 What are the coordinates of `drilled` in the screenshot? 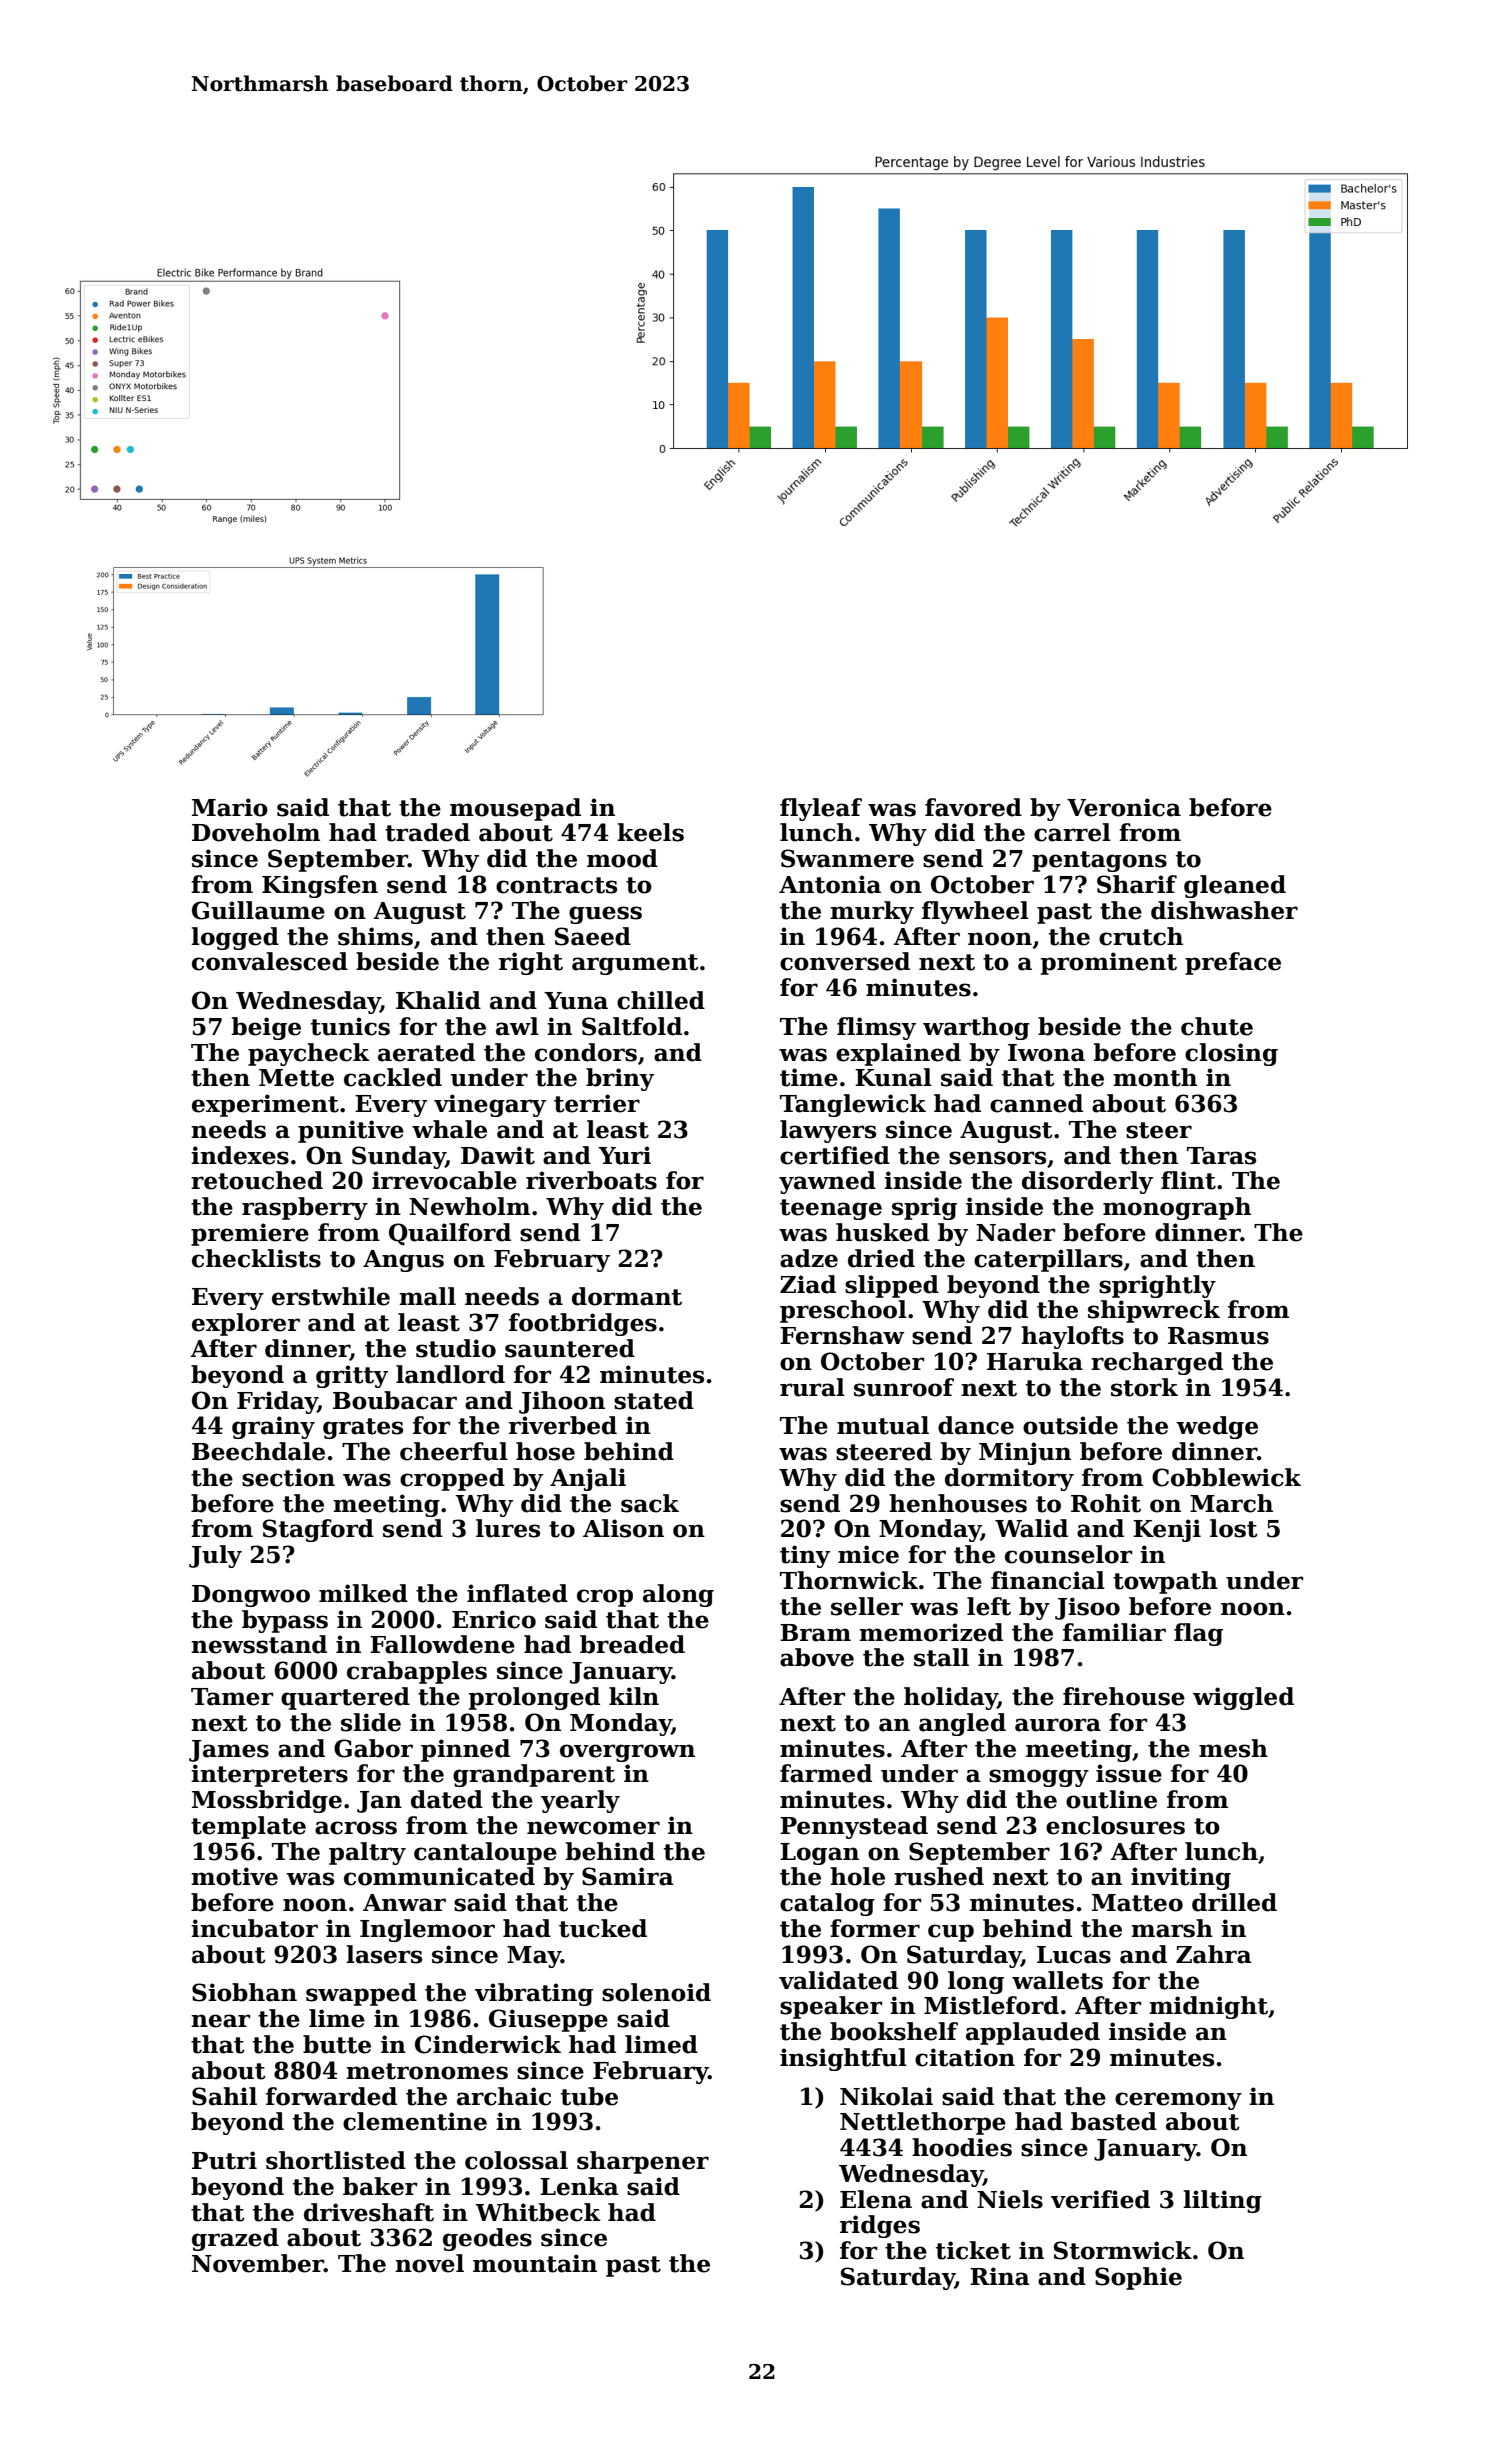 It's located at (1234, 1902).
